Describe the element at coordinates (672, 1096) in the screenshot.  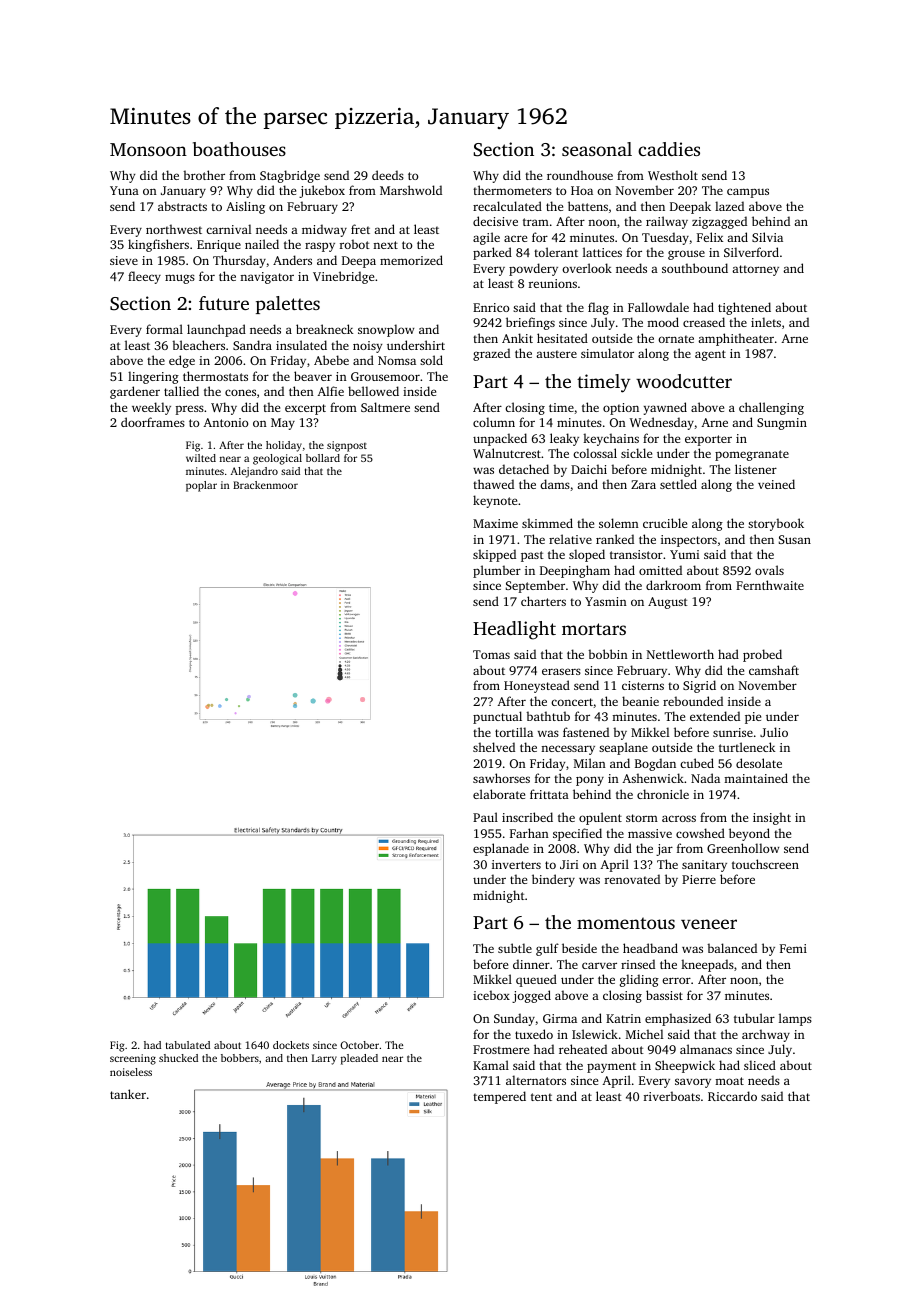
I see `riverboats` at that location.
